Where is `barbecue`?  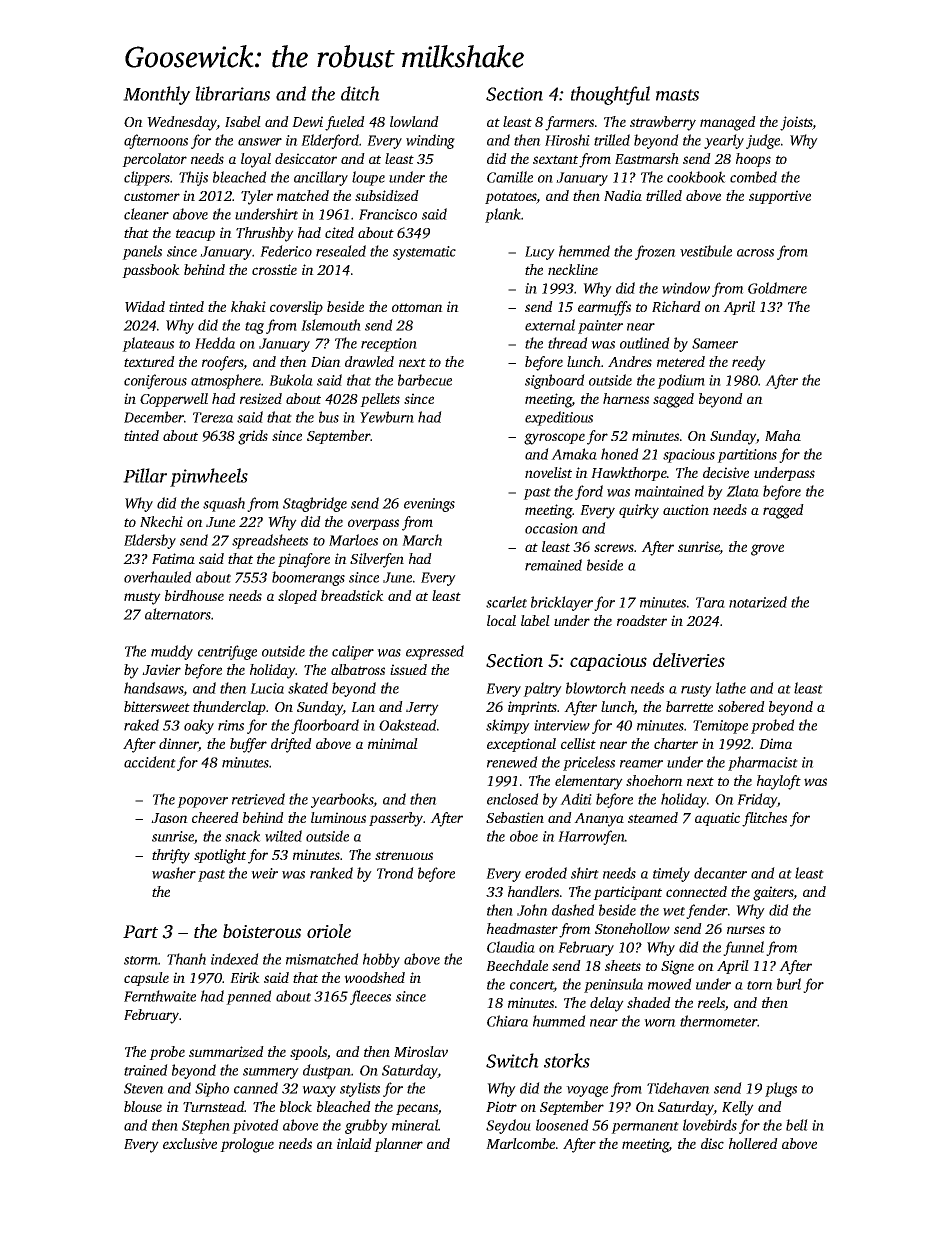
barbecue is located at coordinates (425, 380).
